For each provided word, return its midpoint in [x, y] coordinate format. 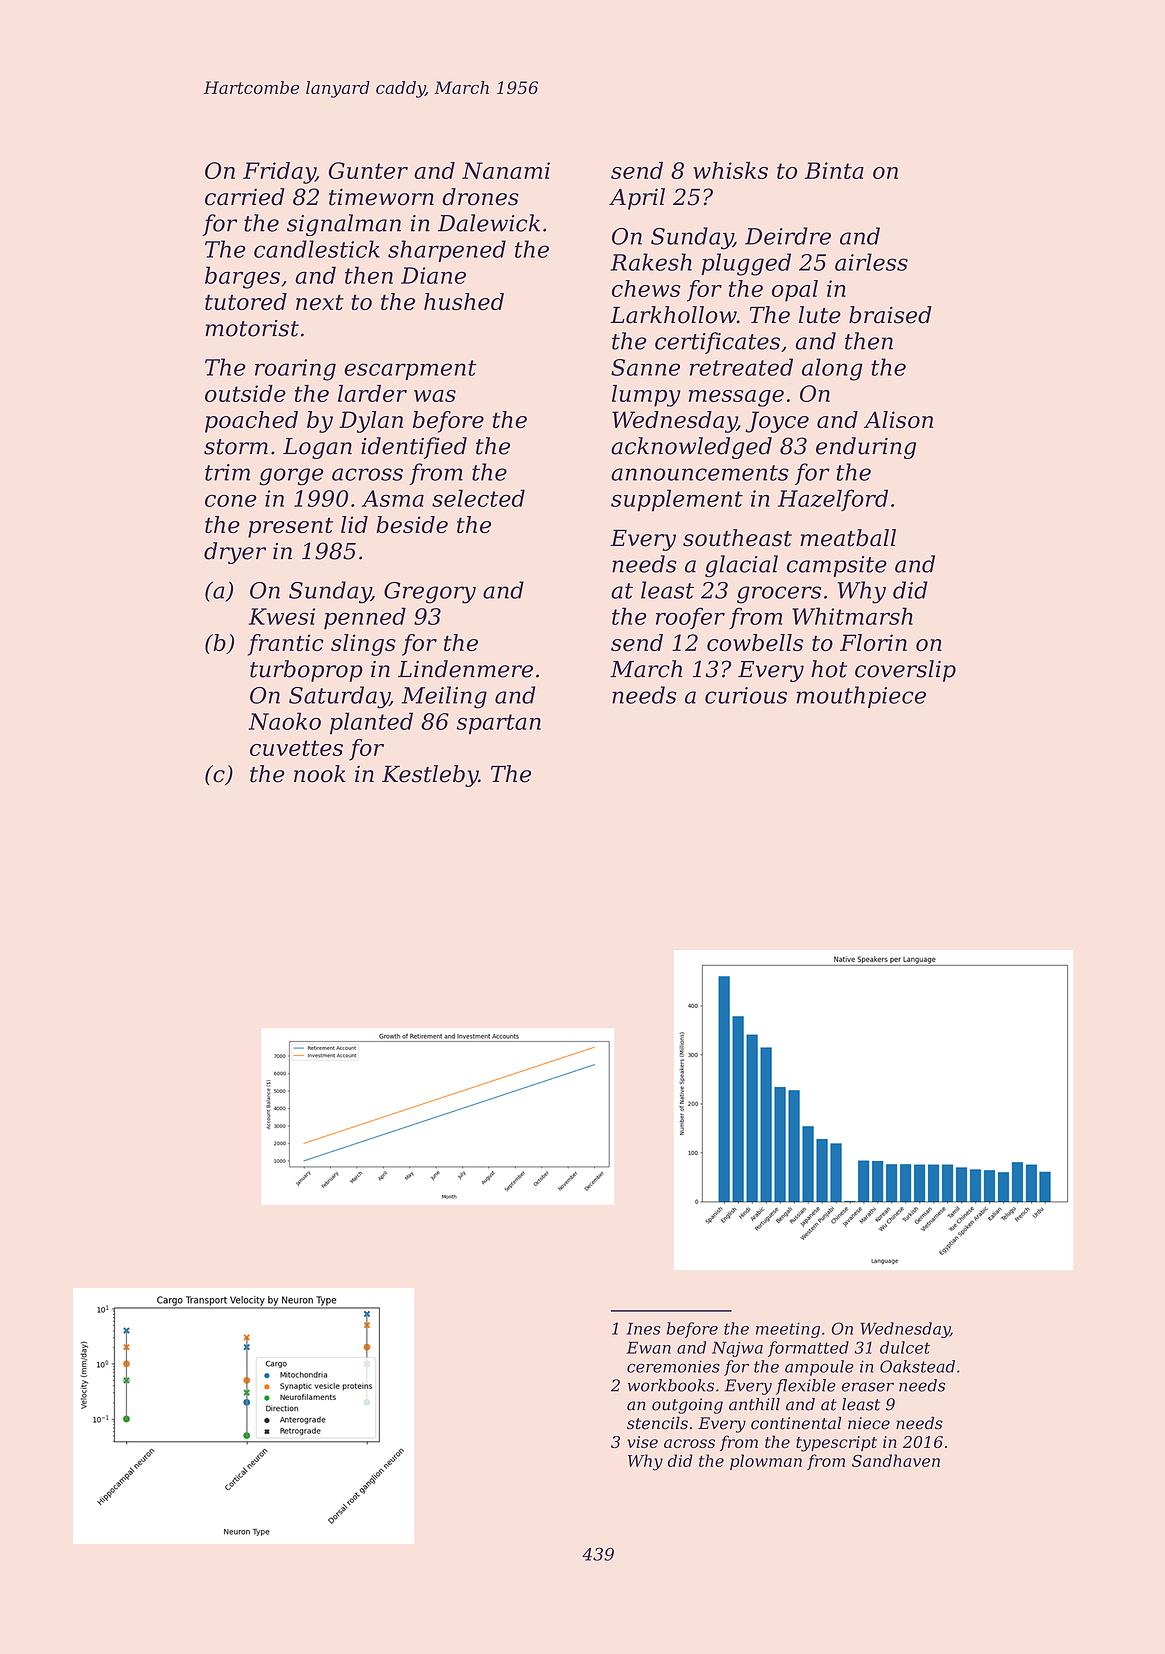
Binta [834, 170]
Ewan [649, 1347]
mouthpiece [861, 697]
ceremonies [673, 1366]
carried [245, 197]
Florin [873, 642]
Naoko [284, 721]
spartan [498, 724]
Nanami [506, 170]
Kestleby [430, 776]
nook [320, 774]
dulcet [905, 1347]
